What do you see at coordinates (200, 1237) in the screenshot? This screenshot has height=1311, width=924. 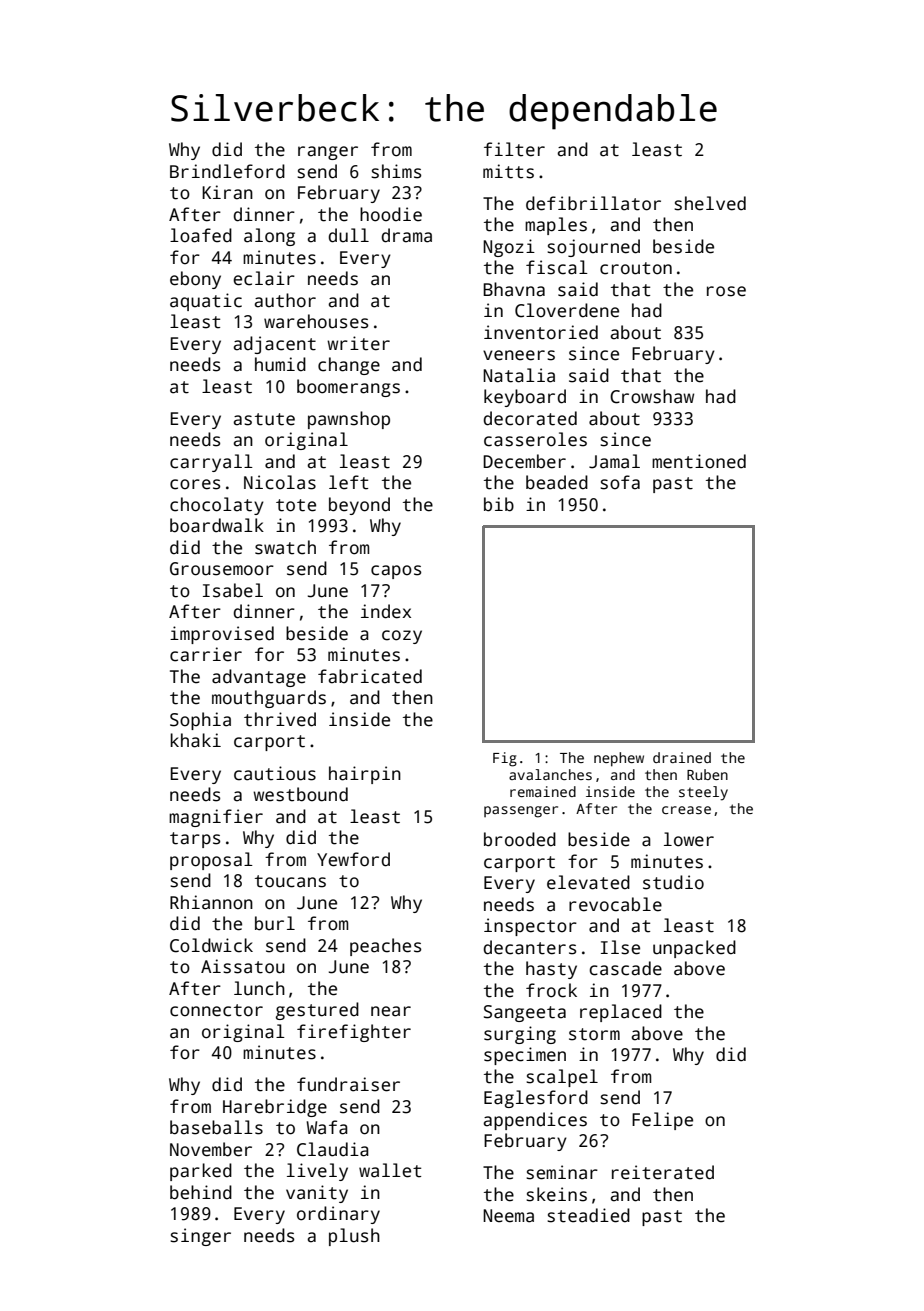 I see `singer` at bounding box center [200, 1237].
